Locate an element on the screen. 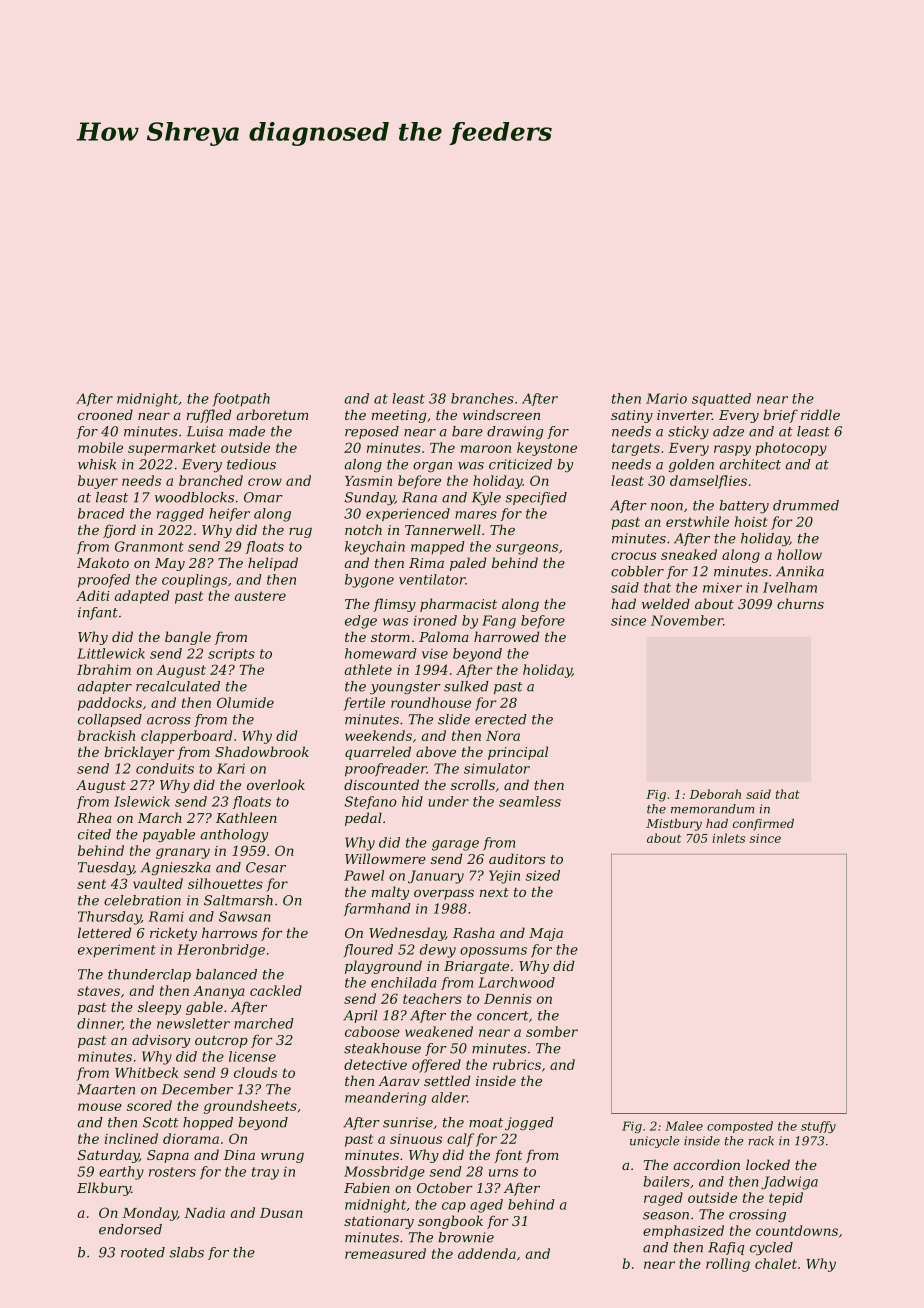  stuffy is located at coordinates (818, 1127).
